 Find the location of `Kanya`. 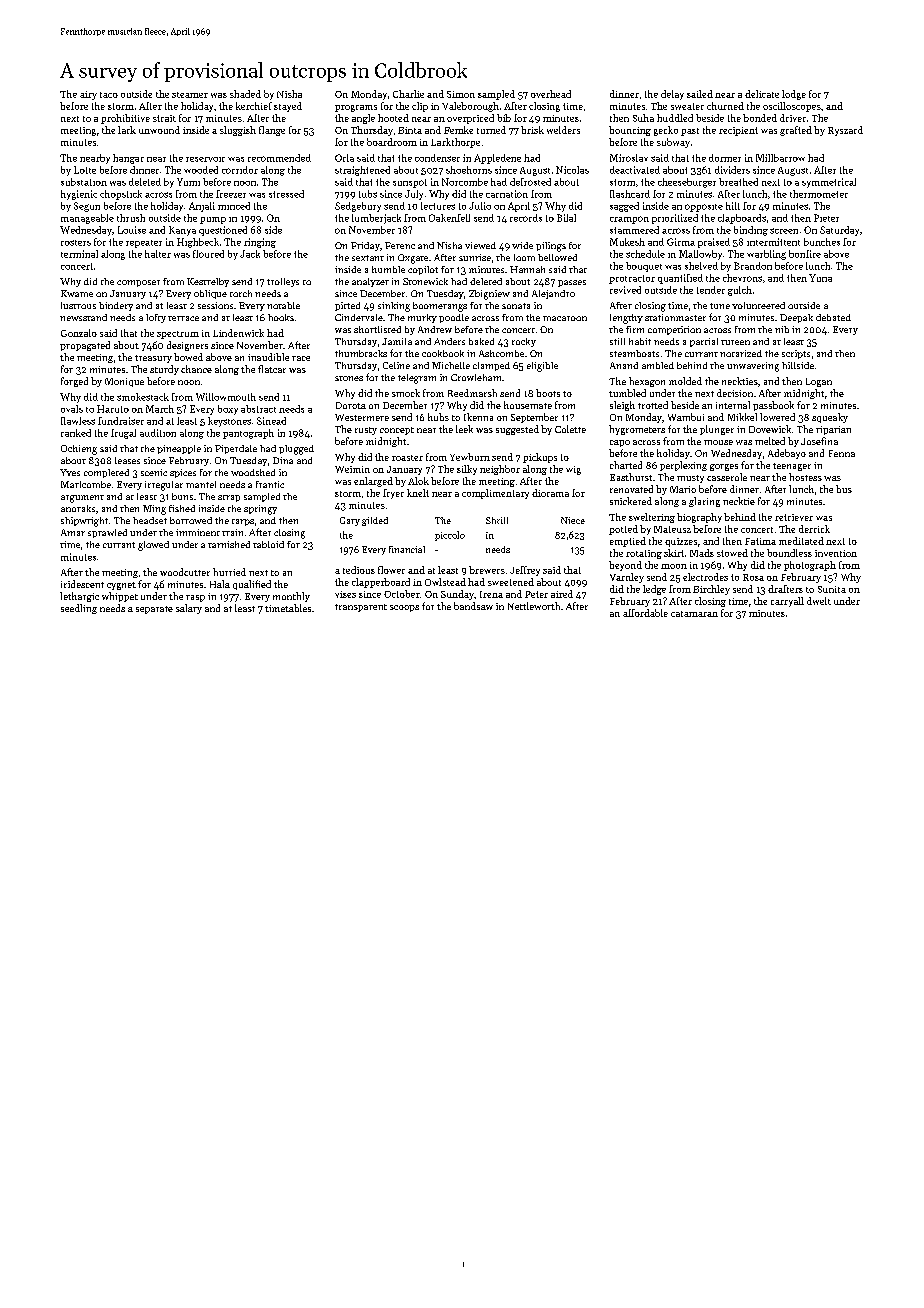

Kanya is located at coordinates (182, 231).
